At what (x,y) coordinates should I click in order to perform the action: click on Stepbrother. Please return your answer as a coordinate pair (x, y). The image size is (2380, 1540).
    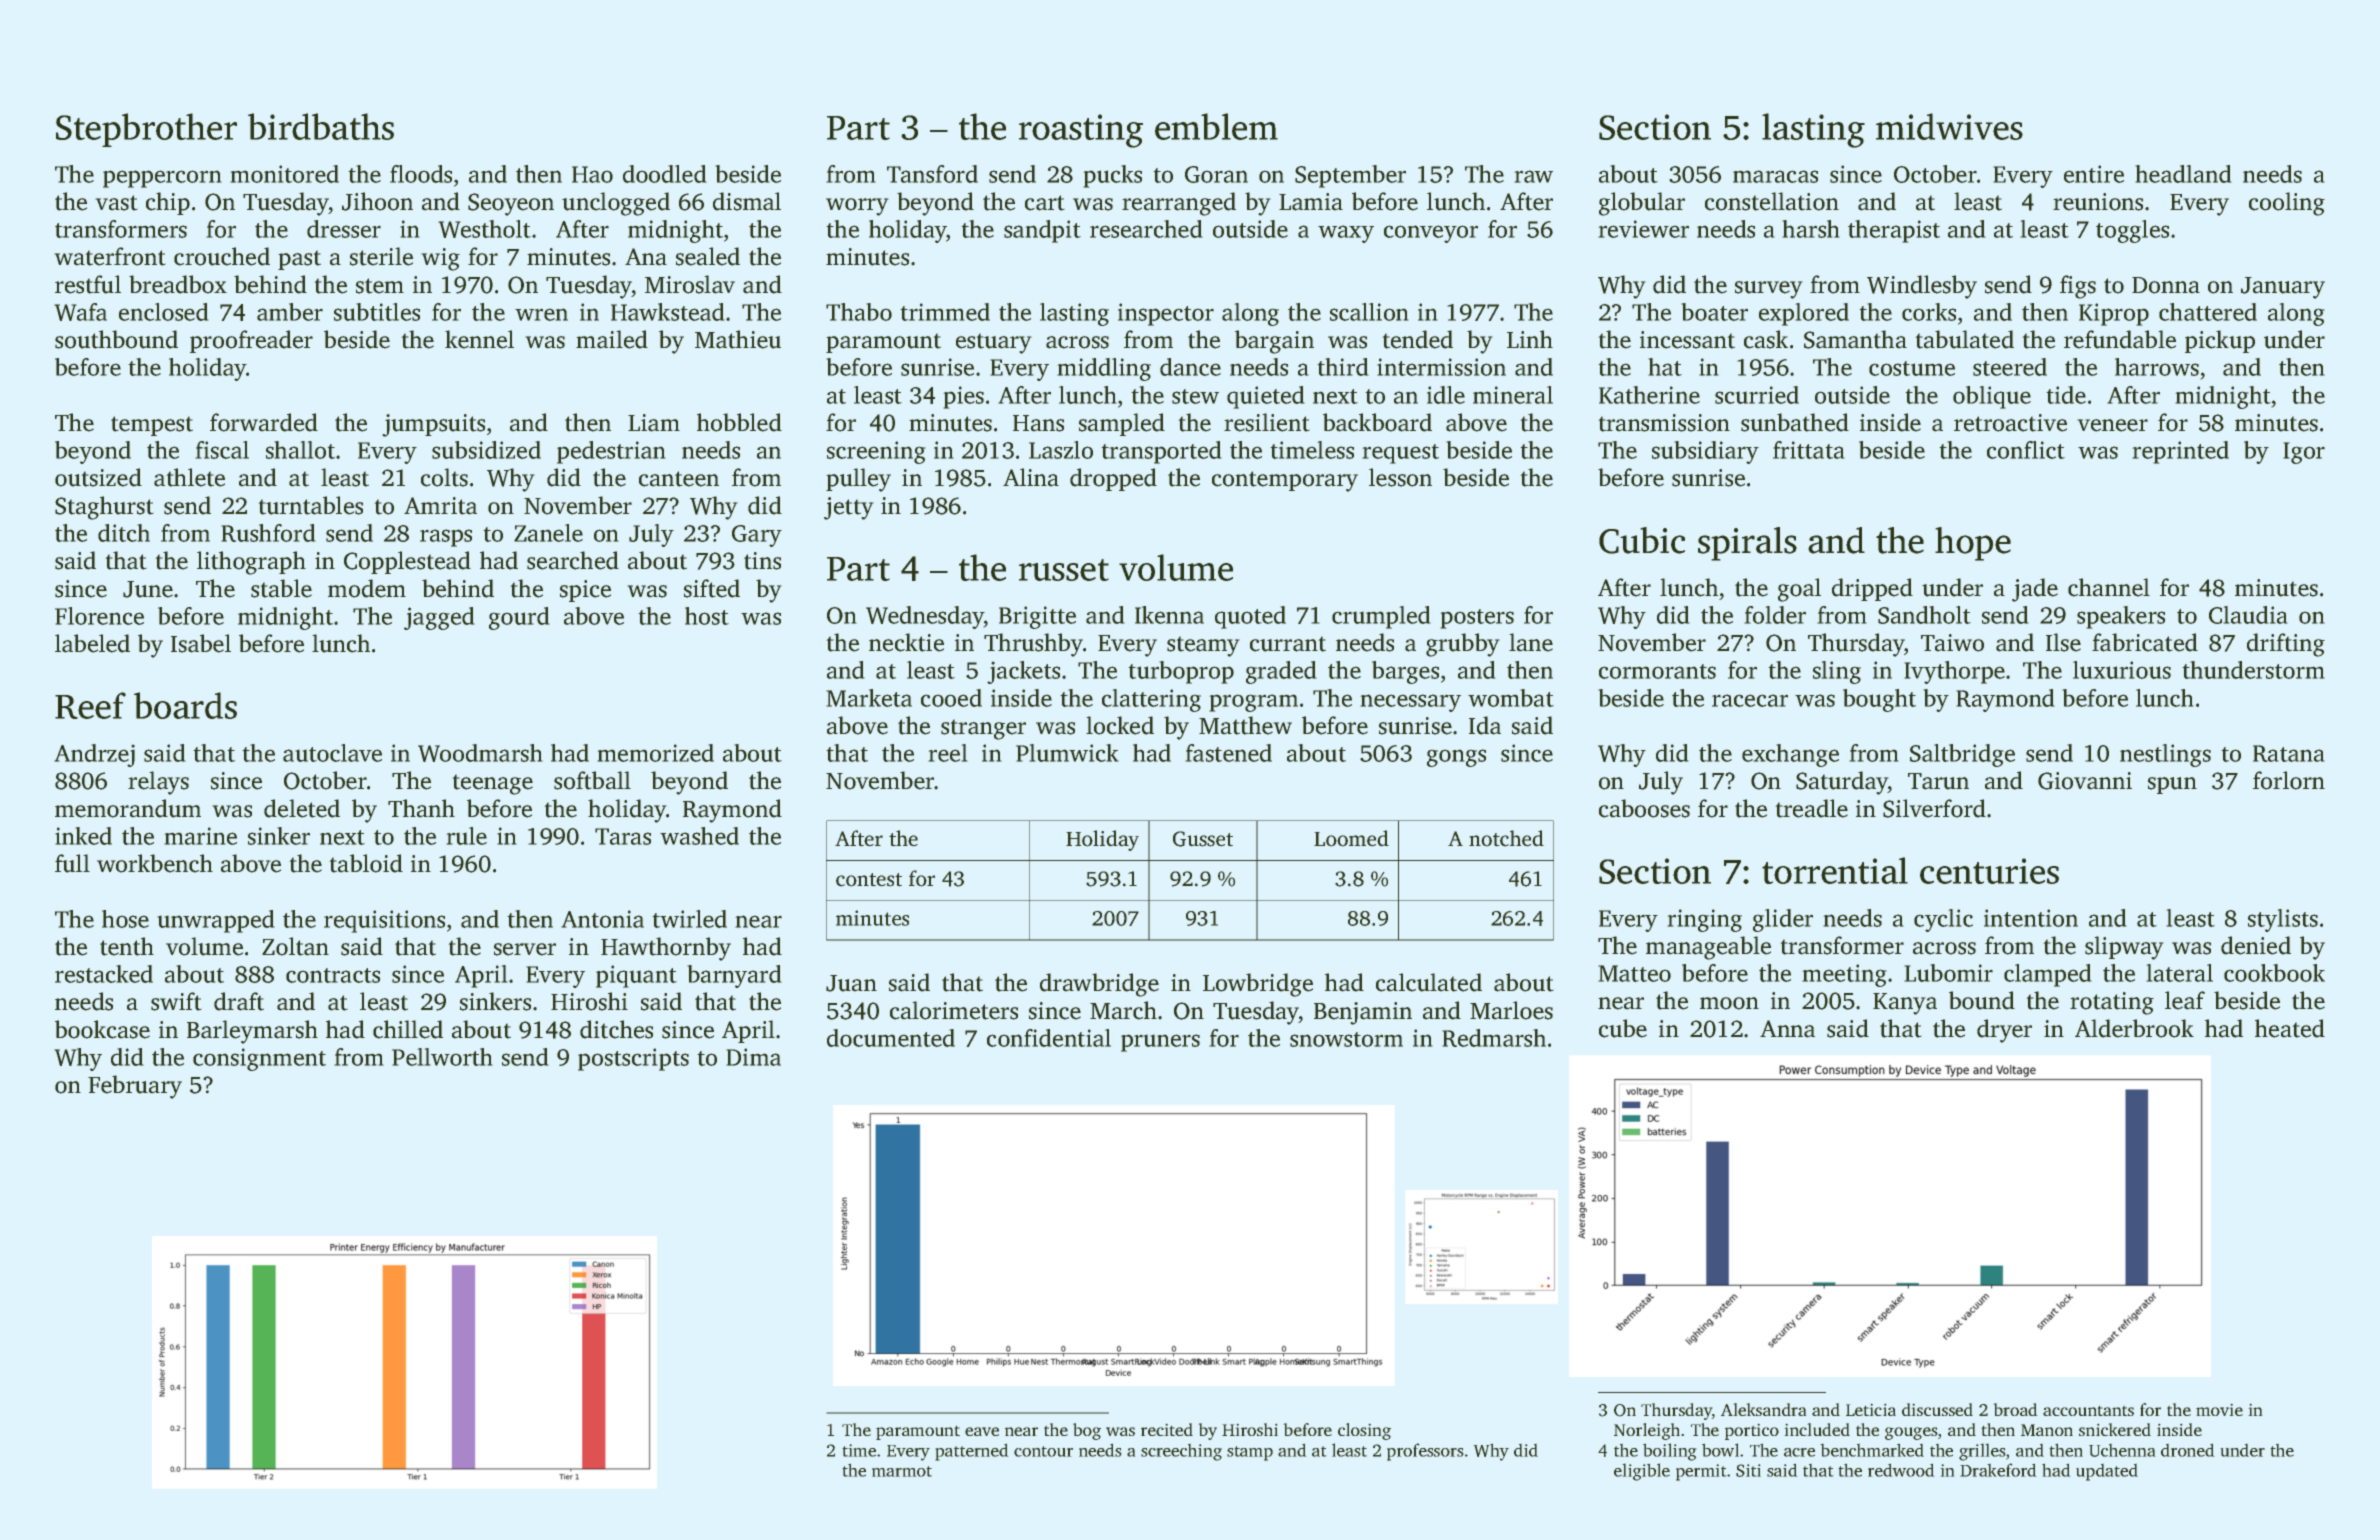
    Looking at the image, I should click on (146, 130).
